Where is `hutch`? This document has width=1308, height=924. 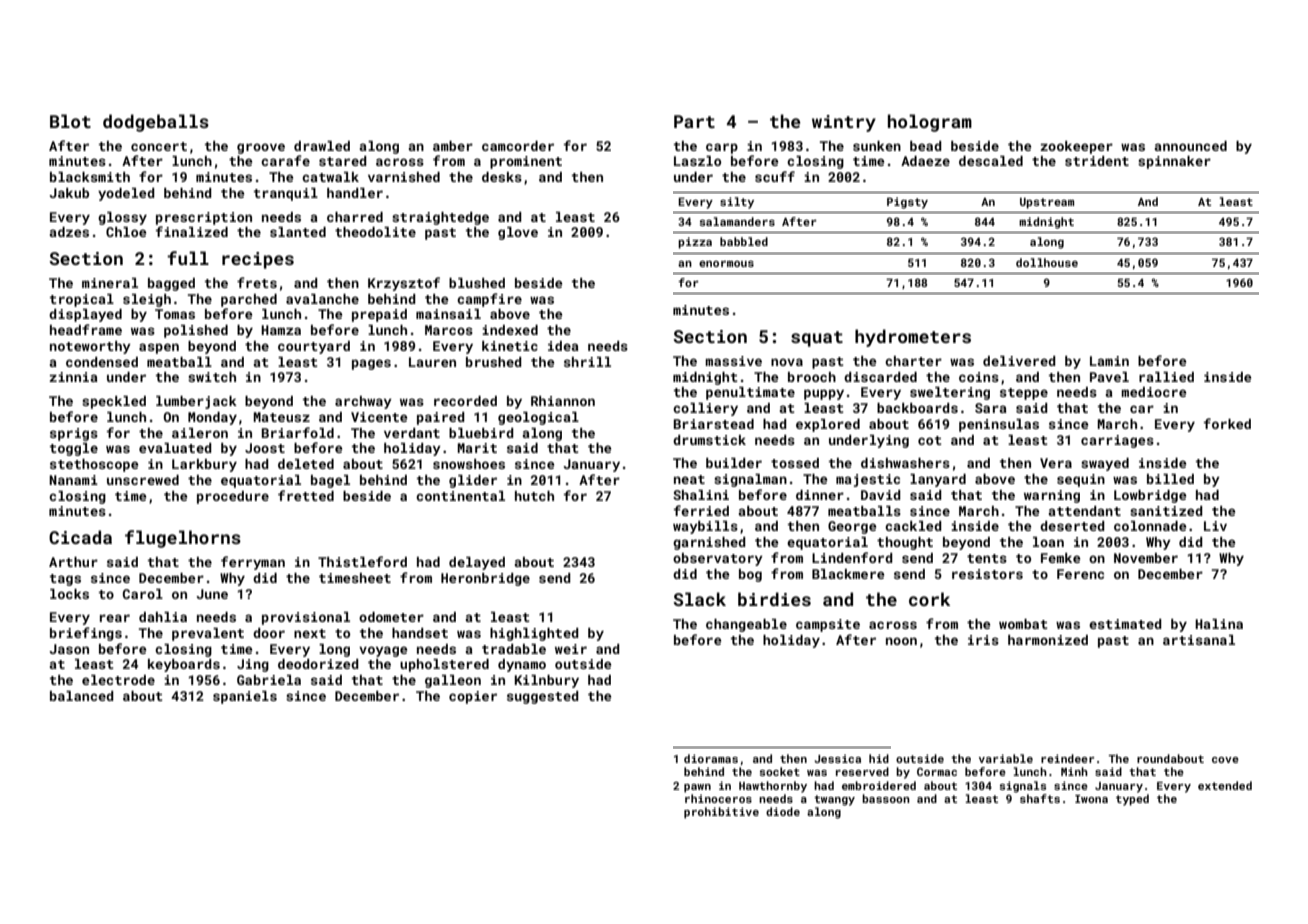 hutch is located at coordinates (534, 496).
